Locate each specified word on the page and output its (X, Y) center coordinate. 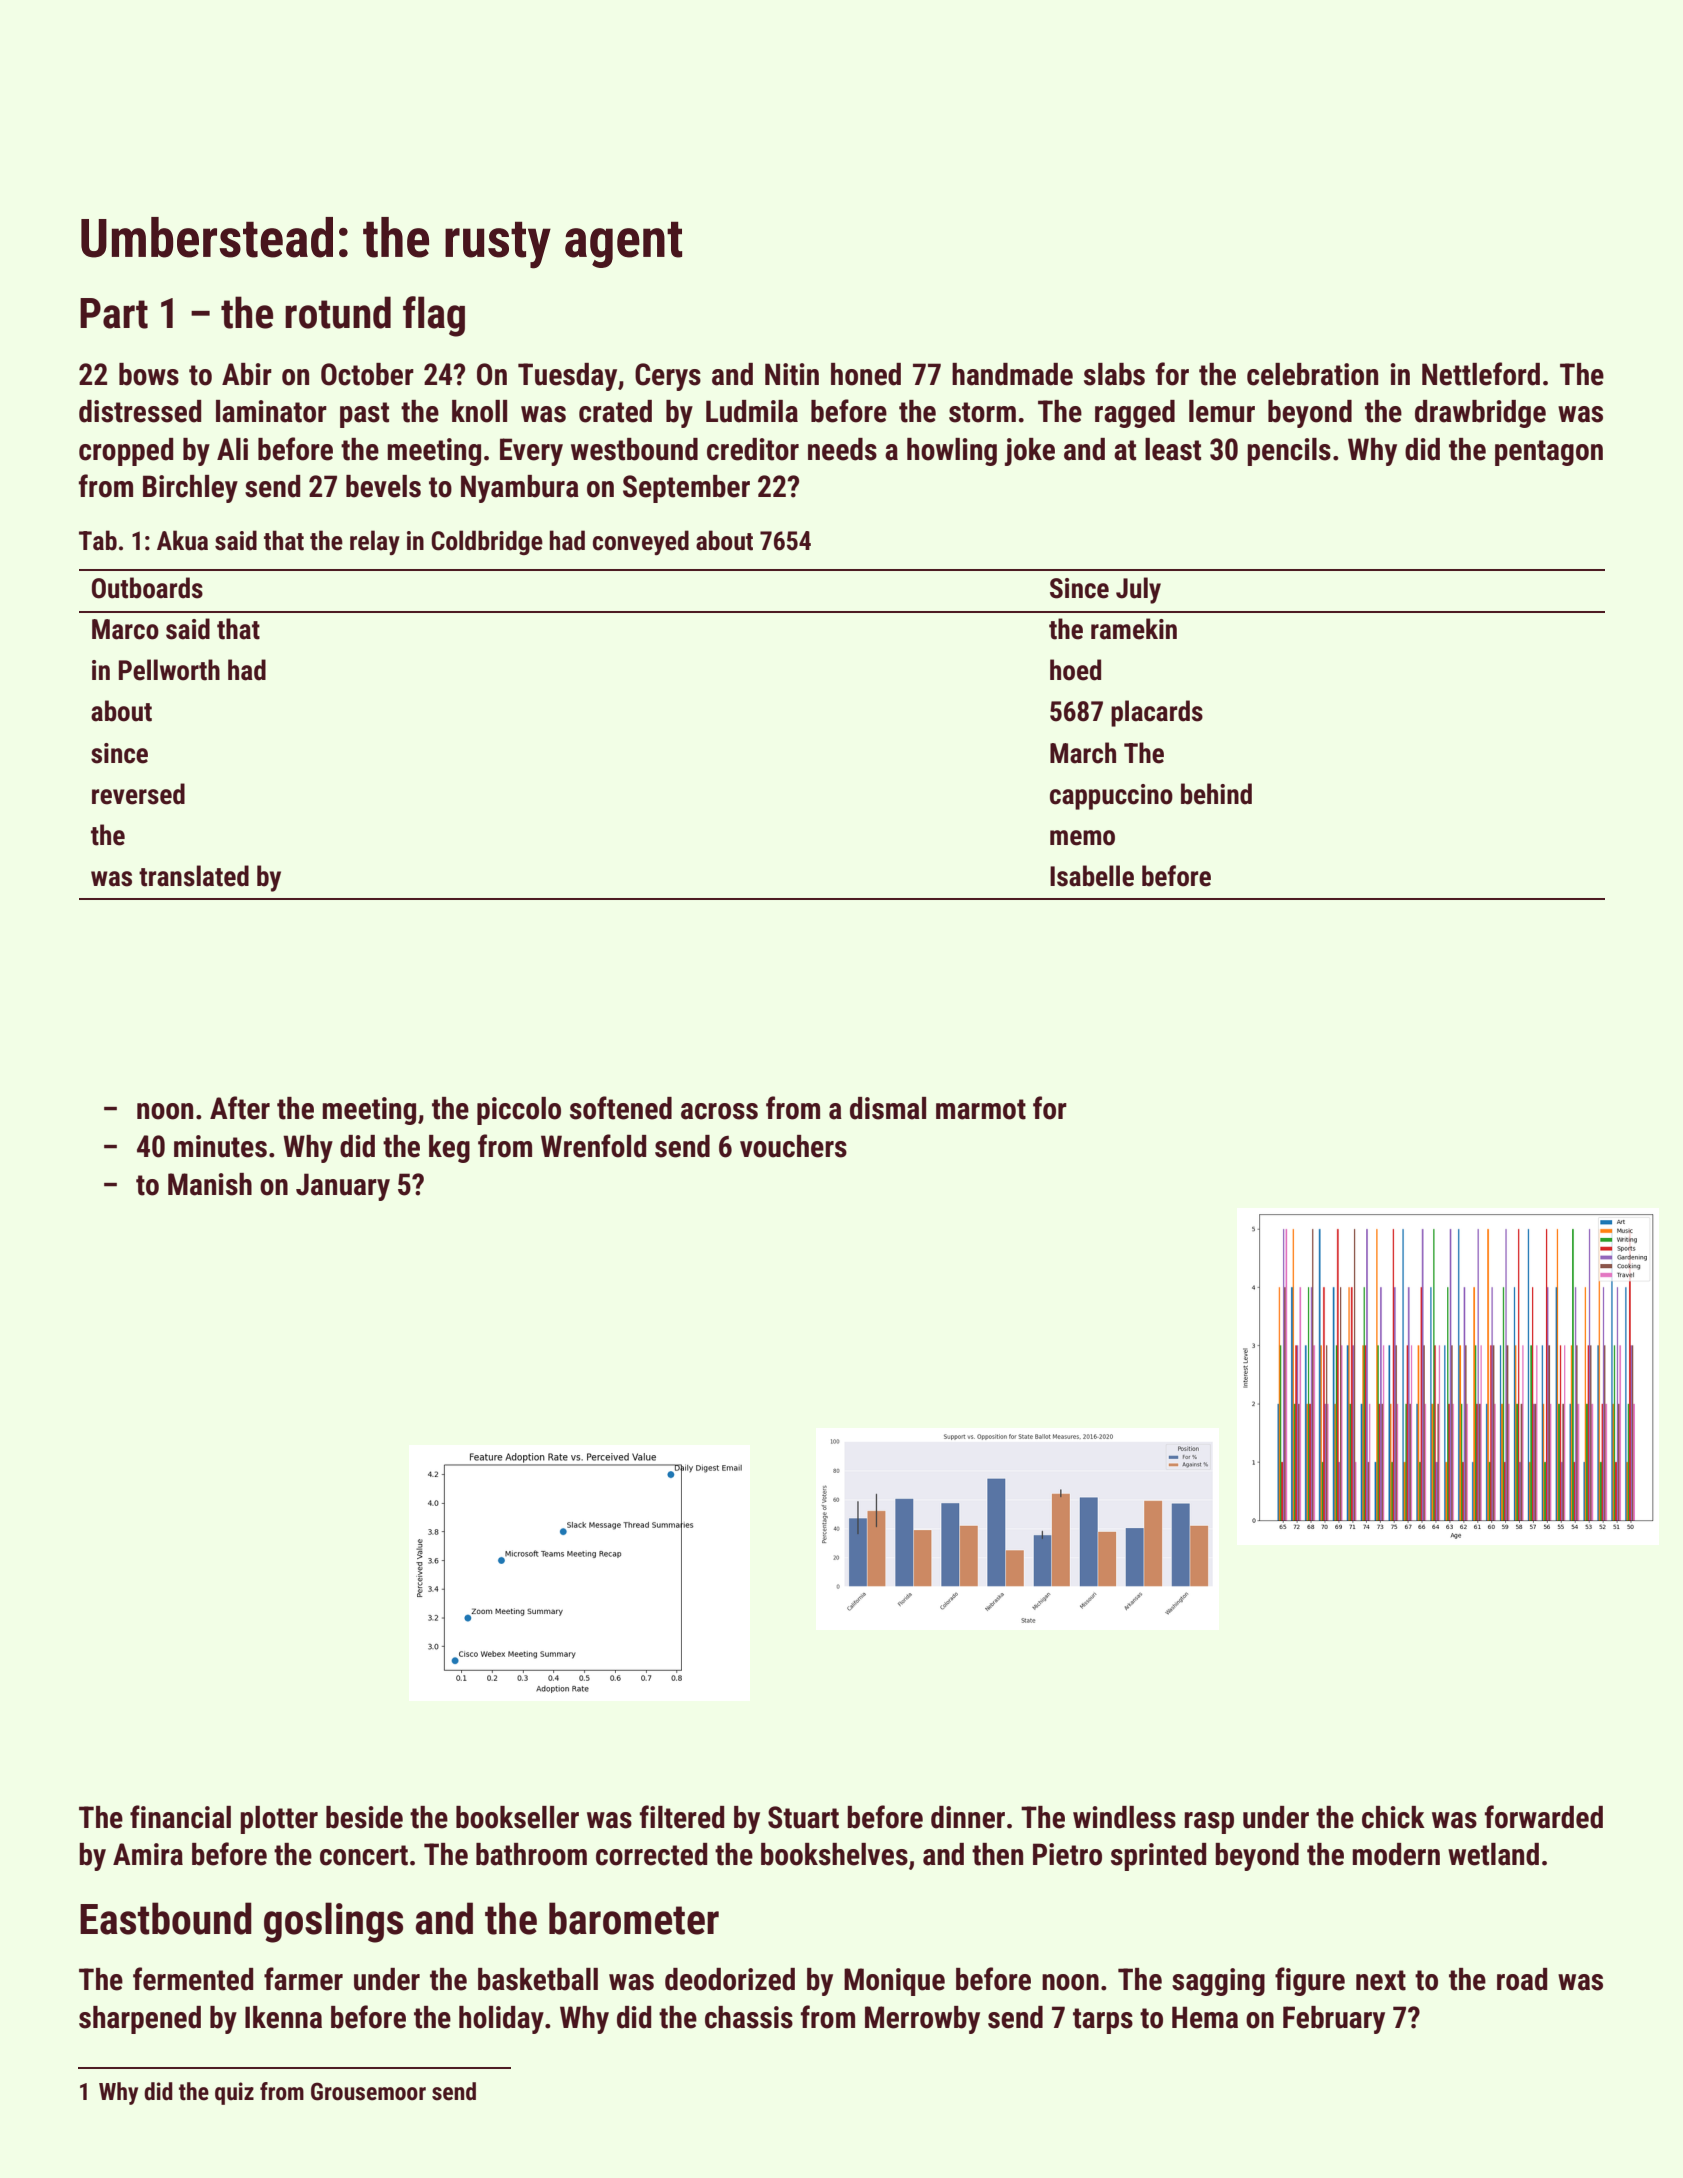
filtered (682, 1817)
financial (180, 1817)
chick (1393, 1817)
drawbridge (1480, 414)
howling (952, 452)
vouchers (793, 1146)
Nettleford (1481, 374)
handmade (1012, 374)
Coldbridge (487, 542)
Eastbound (166, 1918)
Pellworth (169, 670)
